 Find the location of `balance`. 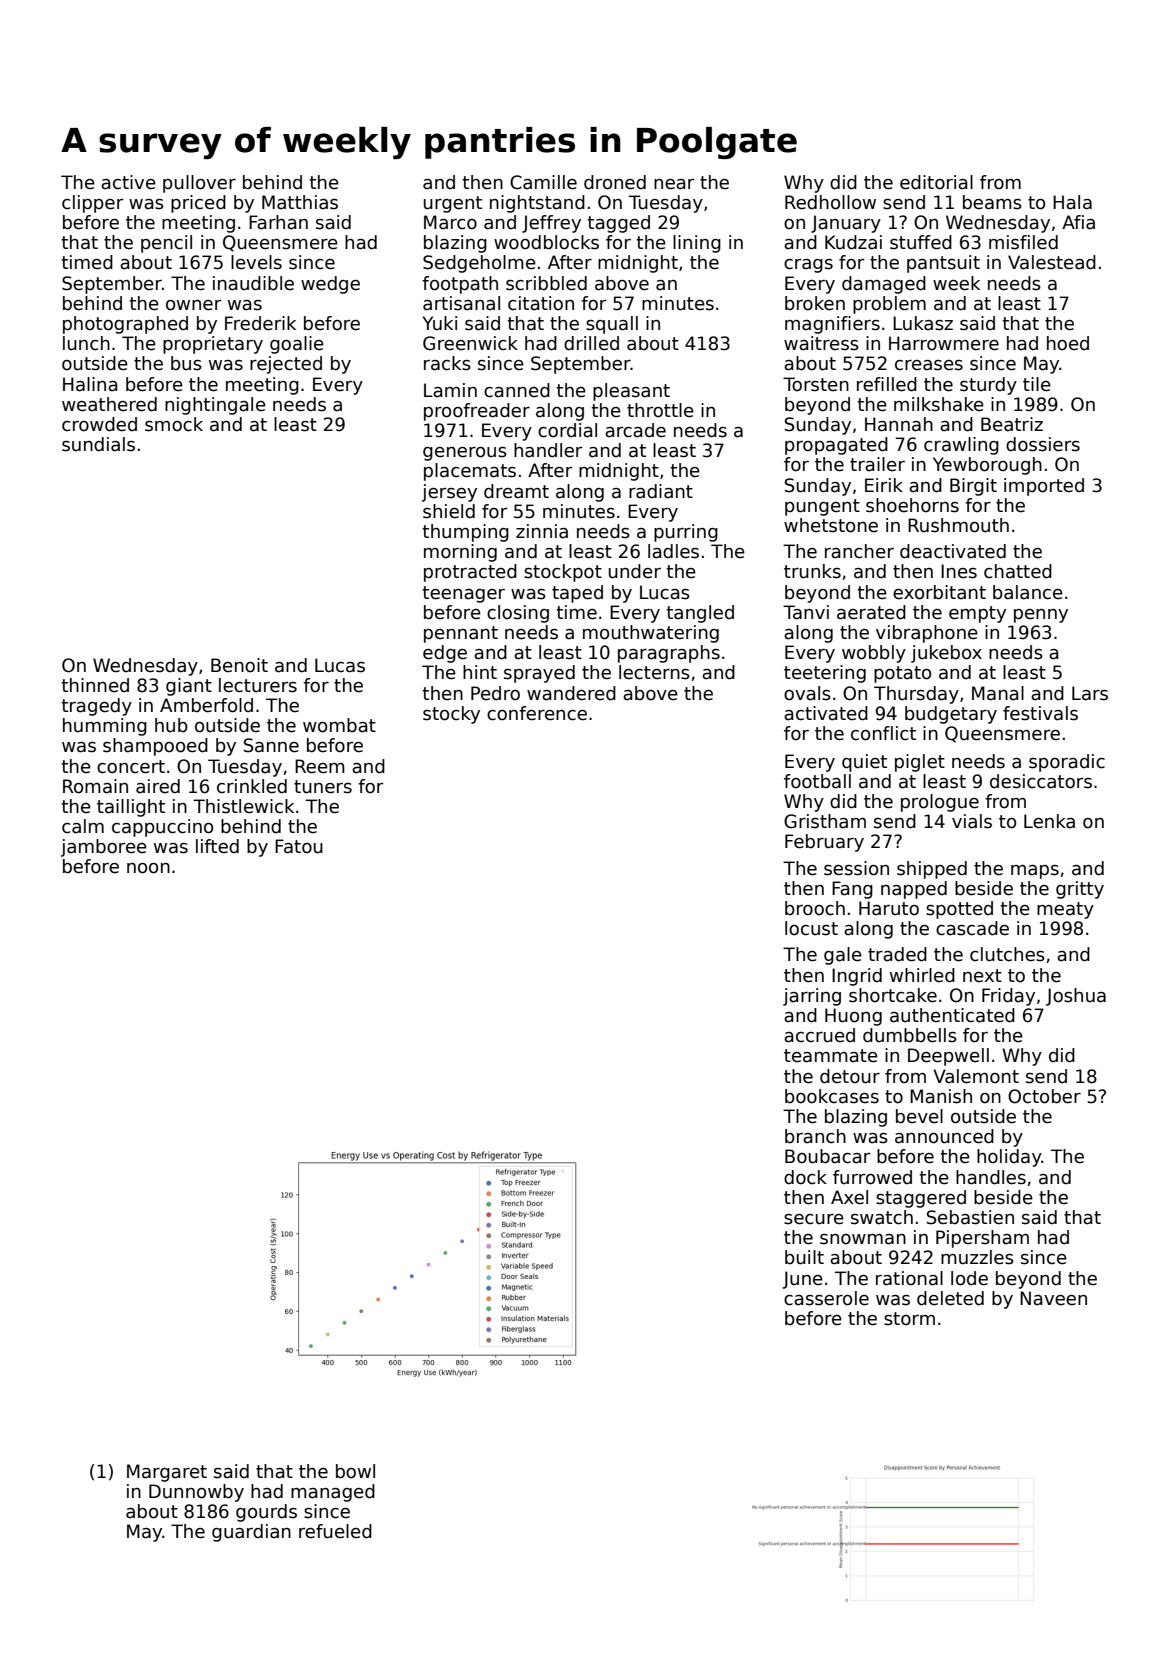

balance is located at coordinates (1028, 592).
